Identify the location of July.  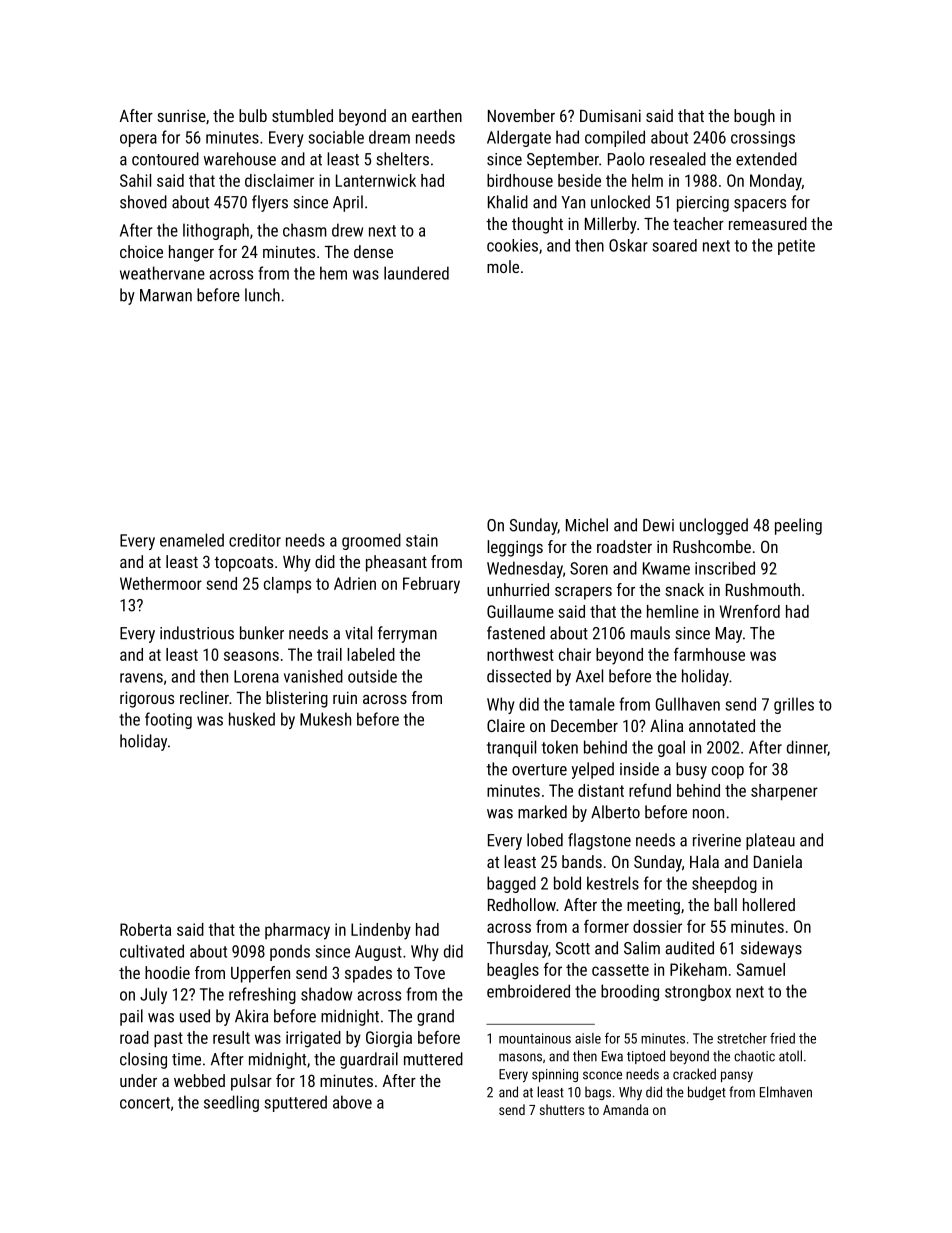
(153, 995).
